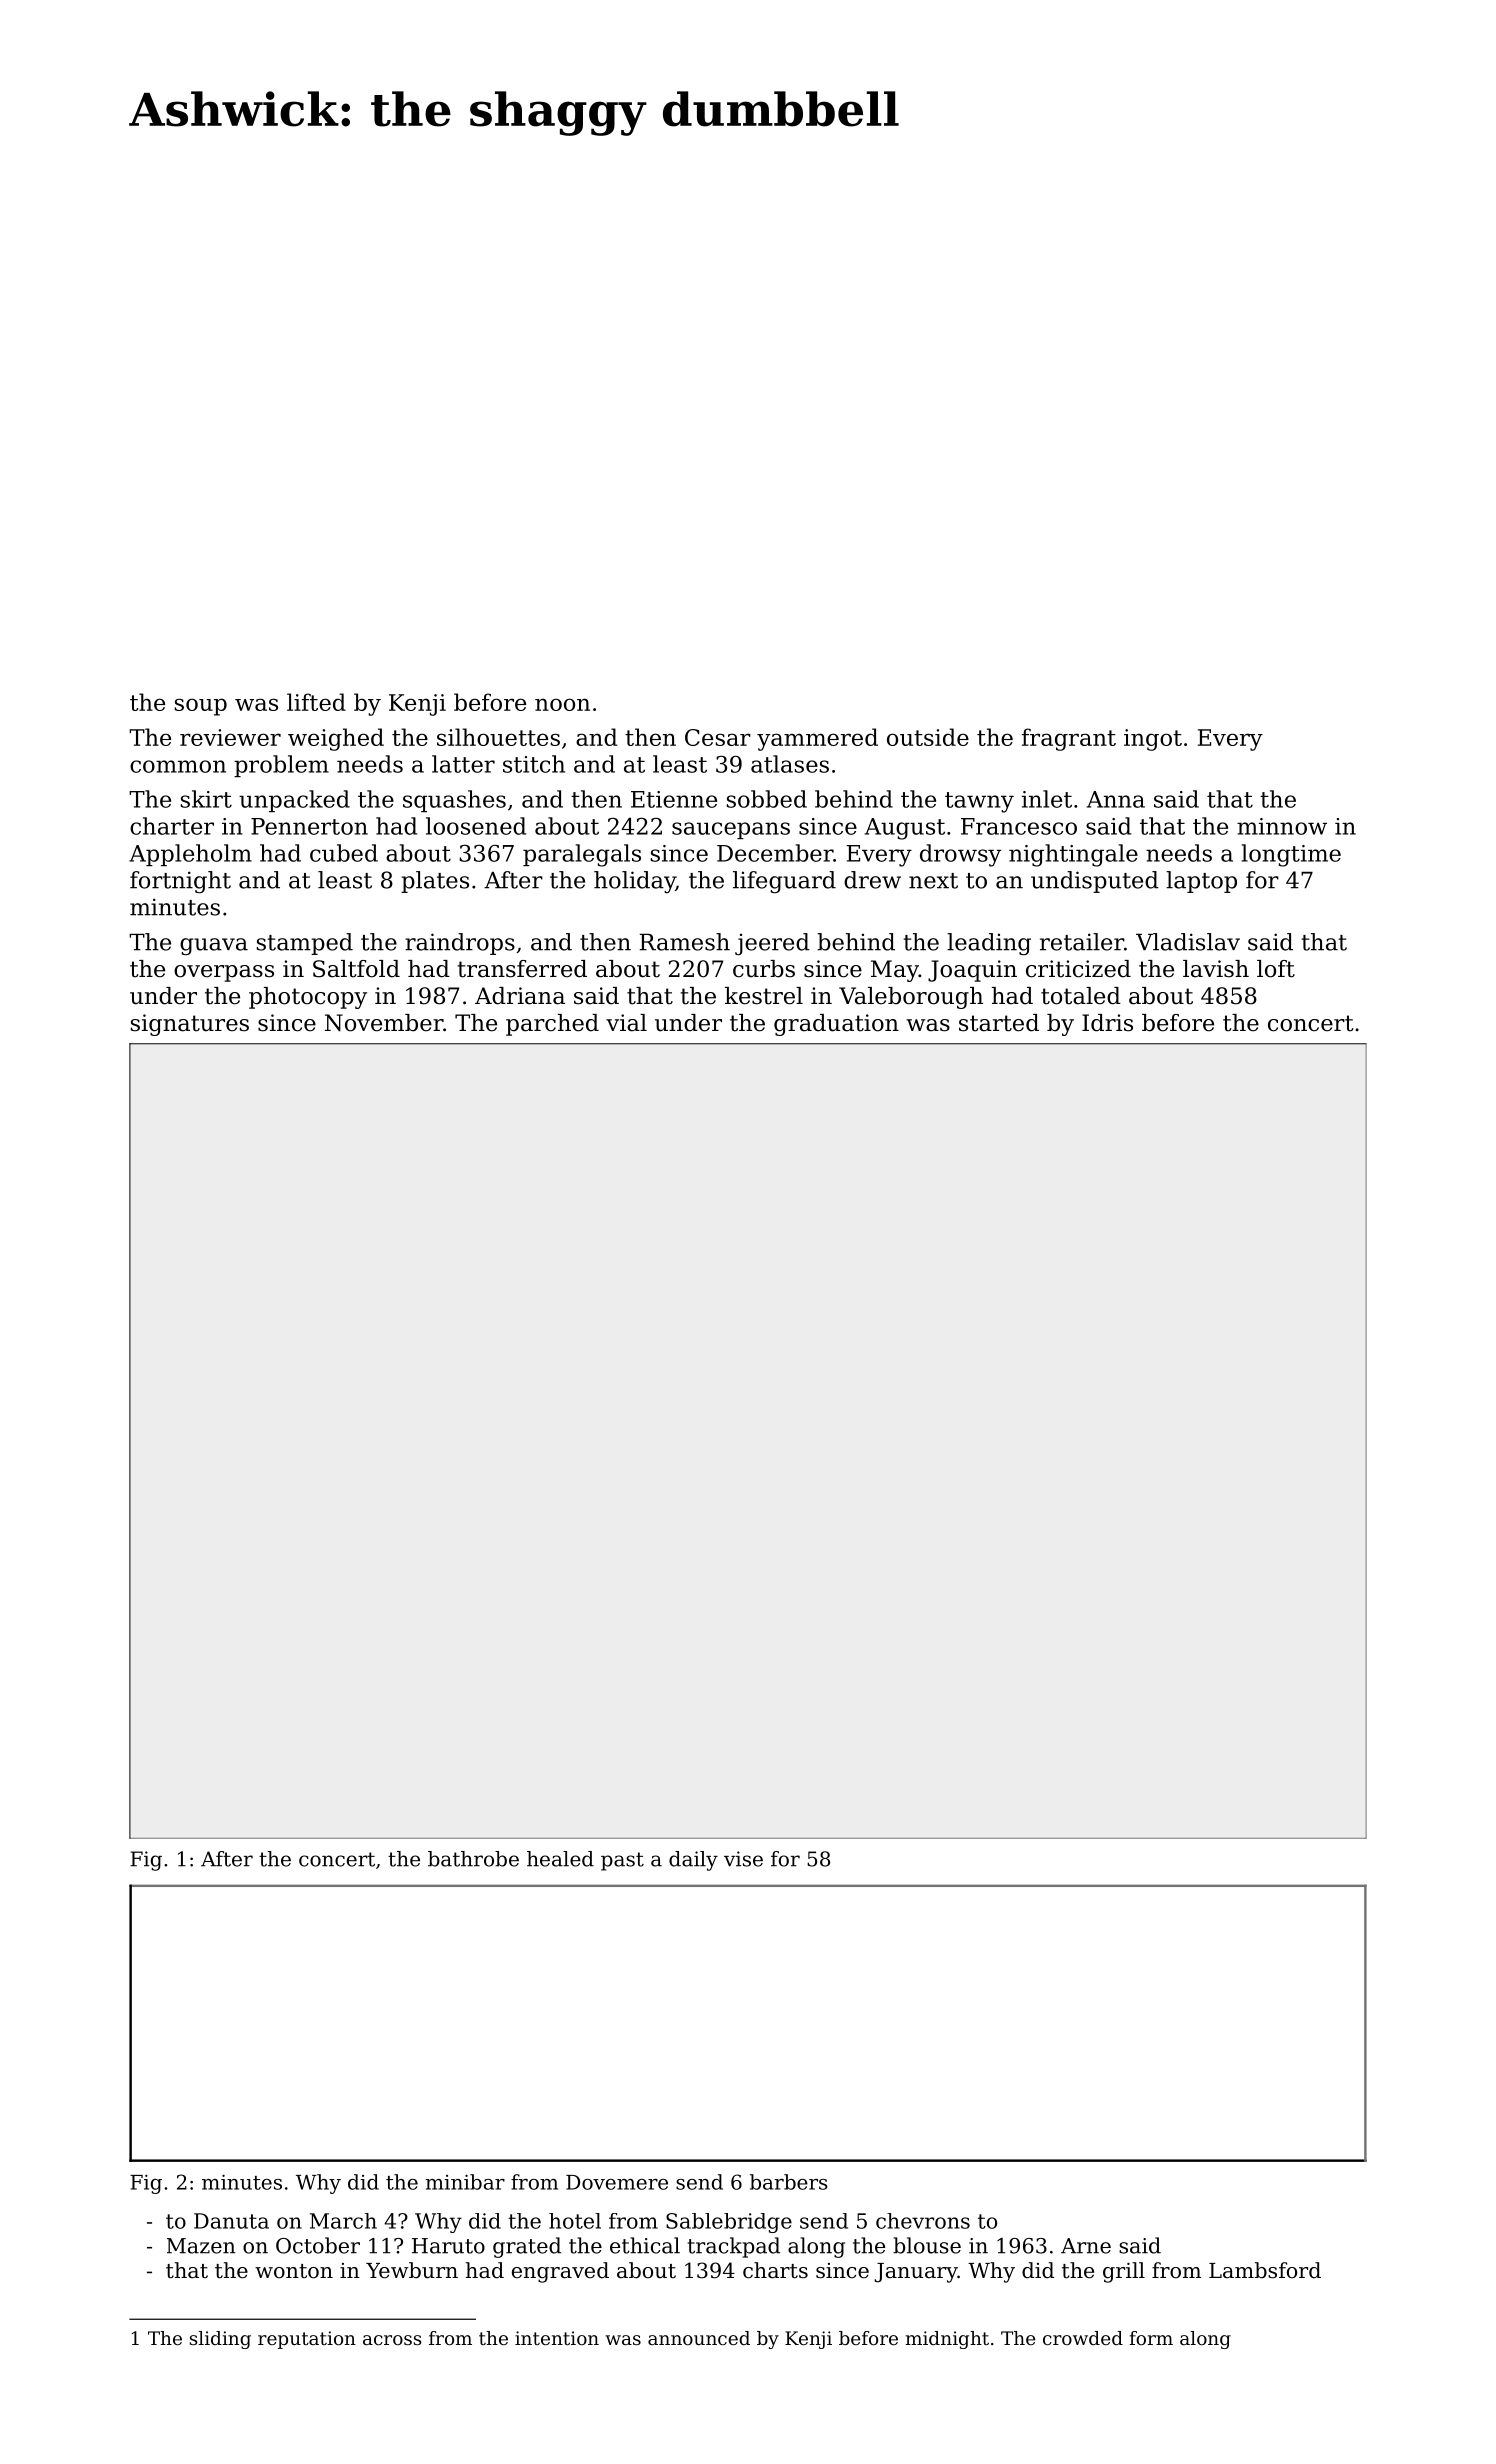 The height and width of the document is (2464, 1496). What do you see at coordinates (448, 2246) in the document?
I see `Haruto` at bounding box center [448, 2246].
